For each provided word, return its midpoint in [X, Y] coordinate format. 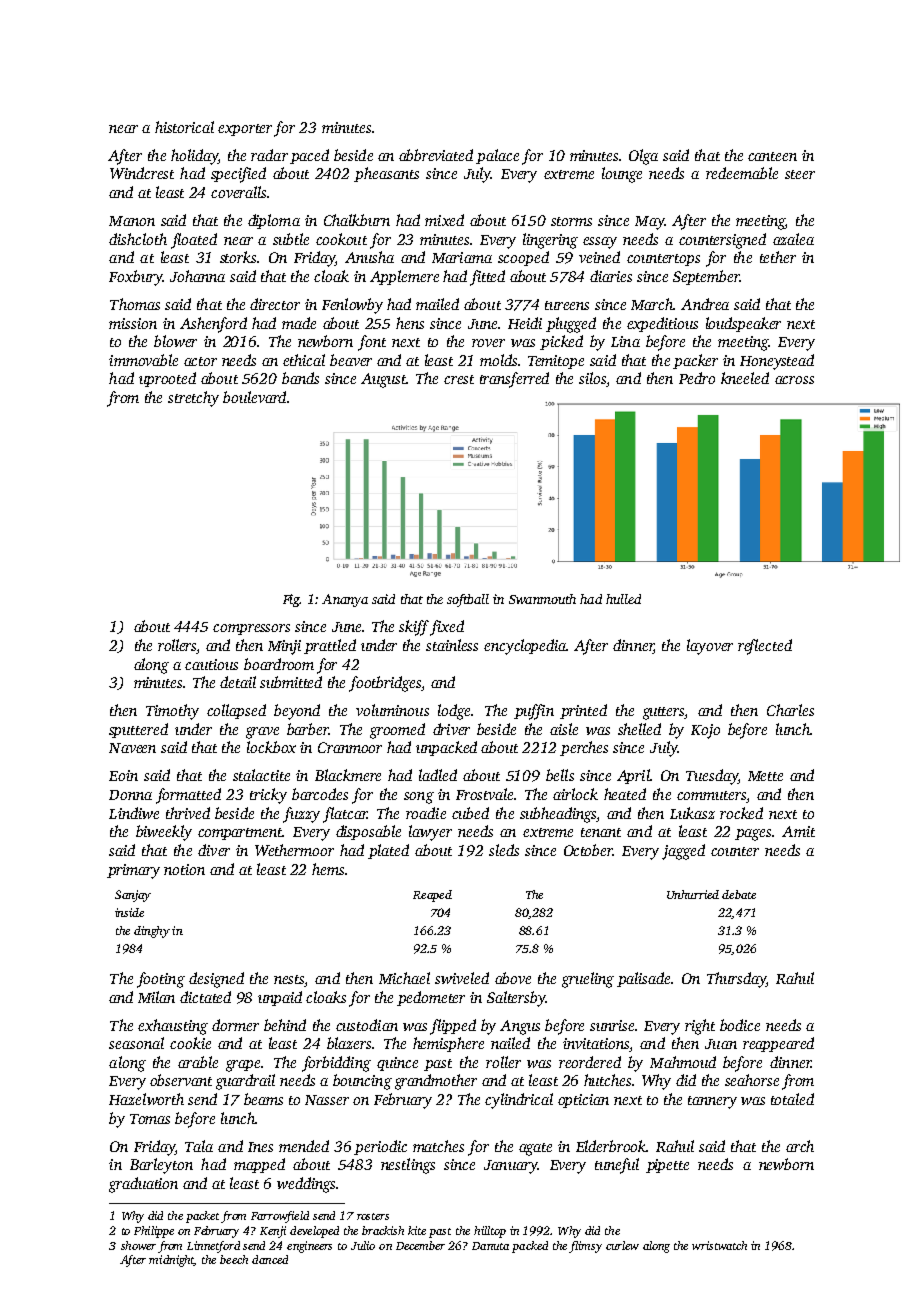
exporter [245, 130]
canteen [772, 156]
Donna [130, 795]
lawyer [430, 833]
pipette [667, 1166]
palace [497, 156]
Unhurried [693, 894]
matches [438, 1146]
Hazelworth [146, 1099]
